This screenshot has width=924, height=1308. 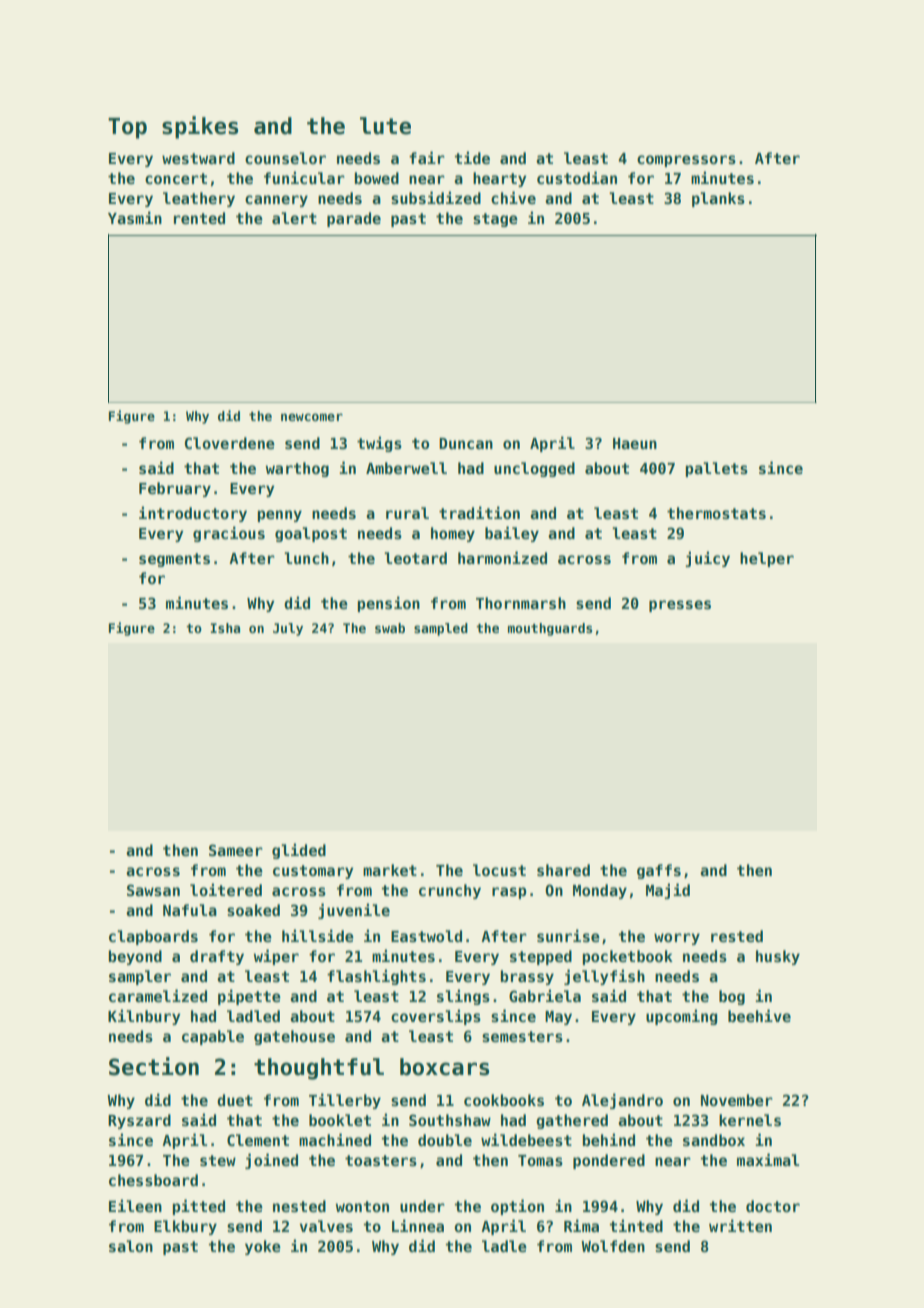 What do you see at coordinates (737, 936) in the screenshot?
I see `rested` at bounding box center [737, 936].
